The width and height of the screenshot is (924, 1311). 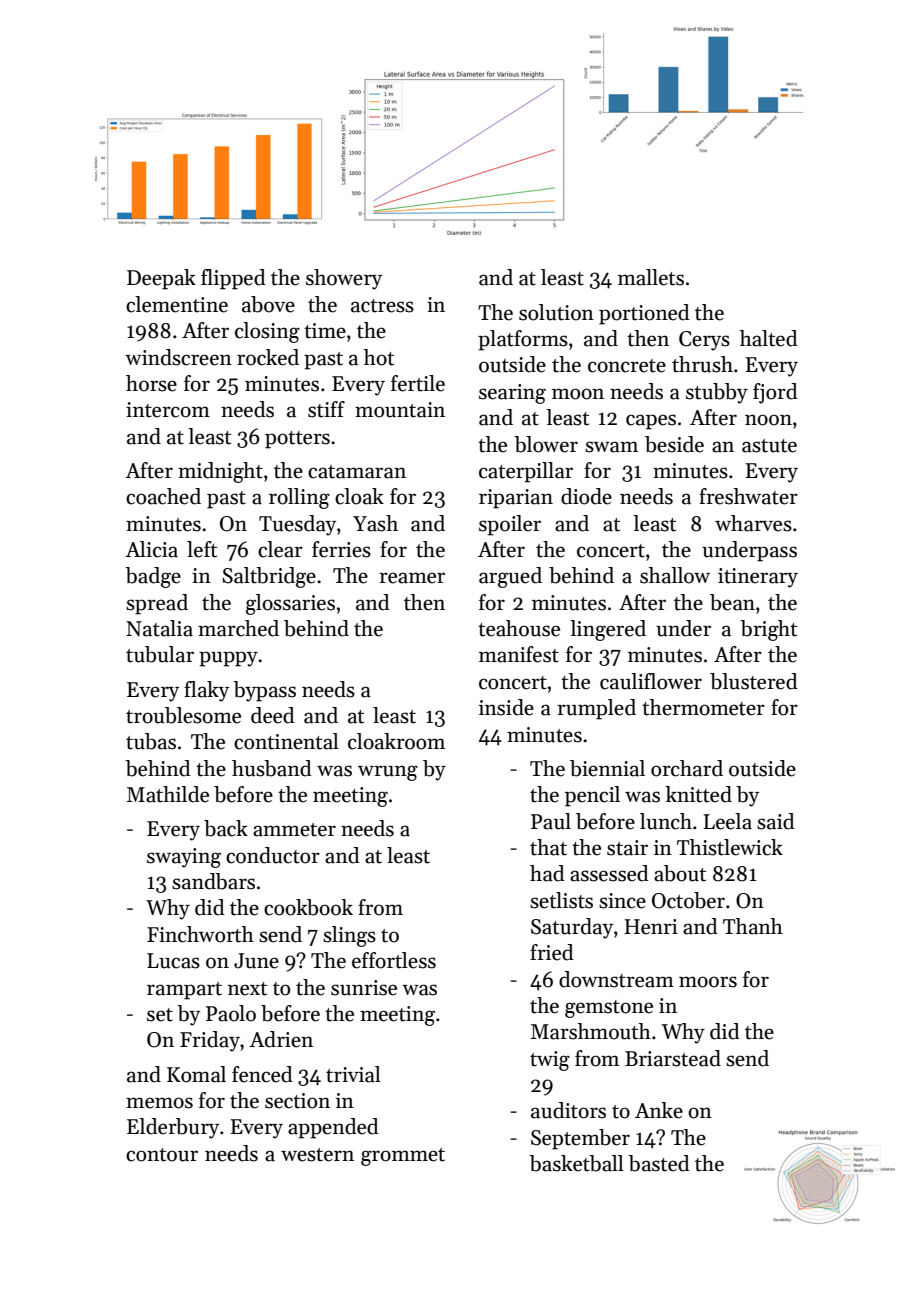 I want to click on Mathilde, so click(x=168, y=794).
